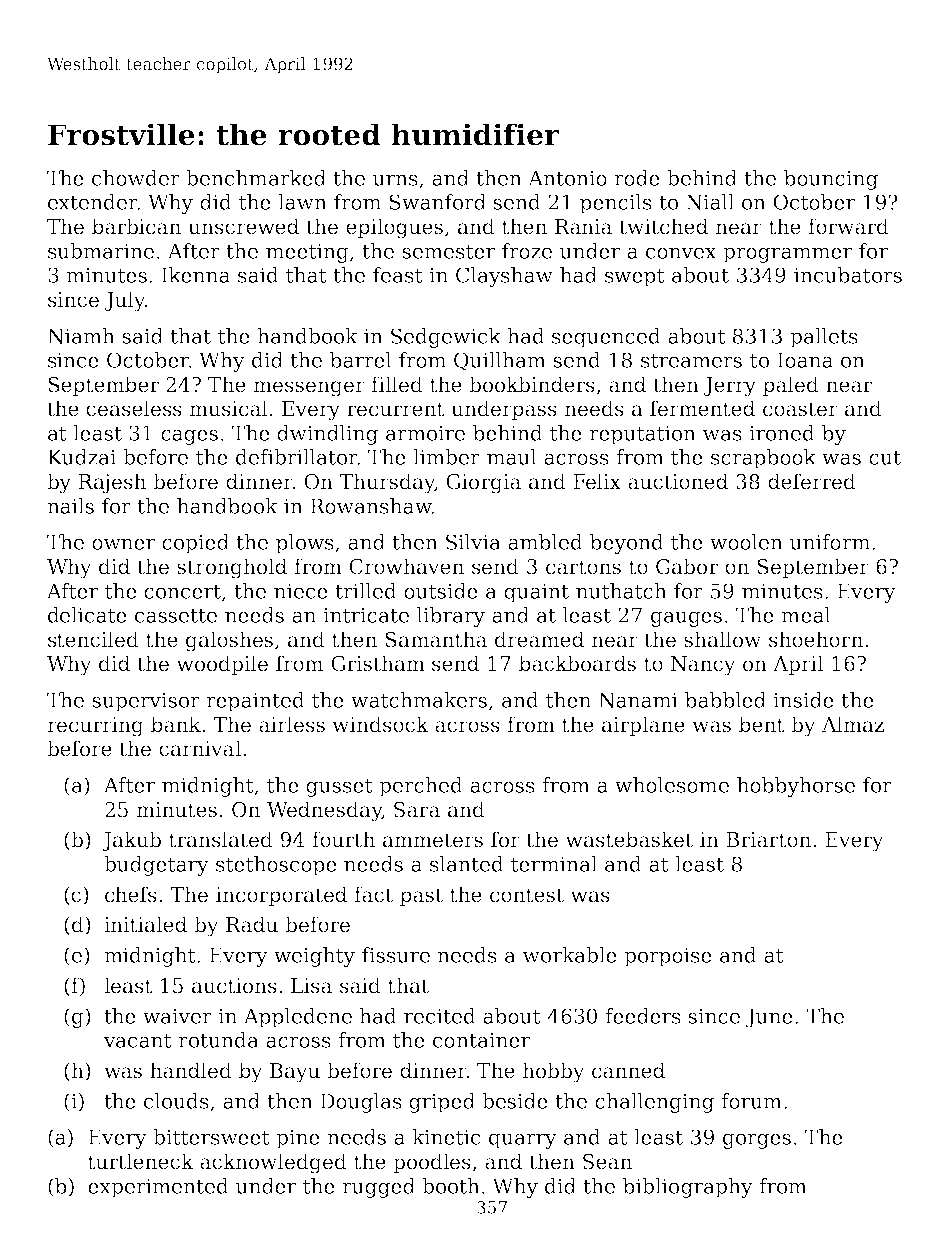 This document has width=952, height=1233. I want to click on Thursday, so click(386, 483).
